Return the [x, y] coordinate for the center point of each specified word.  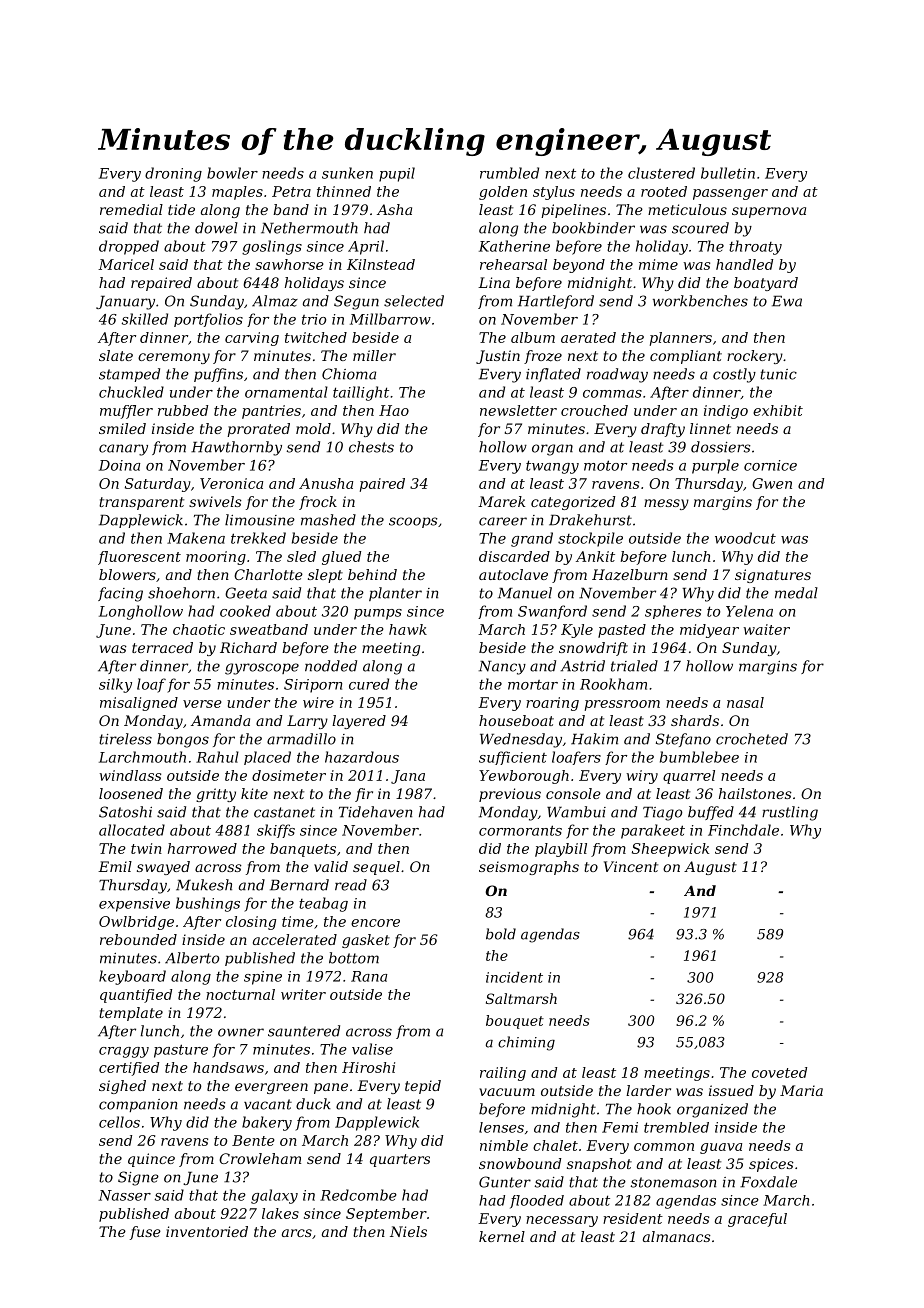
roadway [617, 375]
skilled [145, 319]
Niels [408, 1231]
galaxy [274, 1196]
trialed [634, 666]
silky [115, 685]
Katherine [514, 246]
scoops [413, 522]
